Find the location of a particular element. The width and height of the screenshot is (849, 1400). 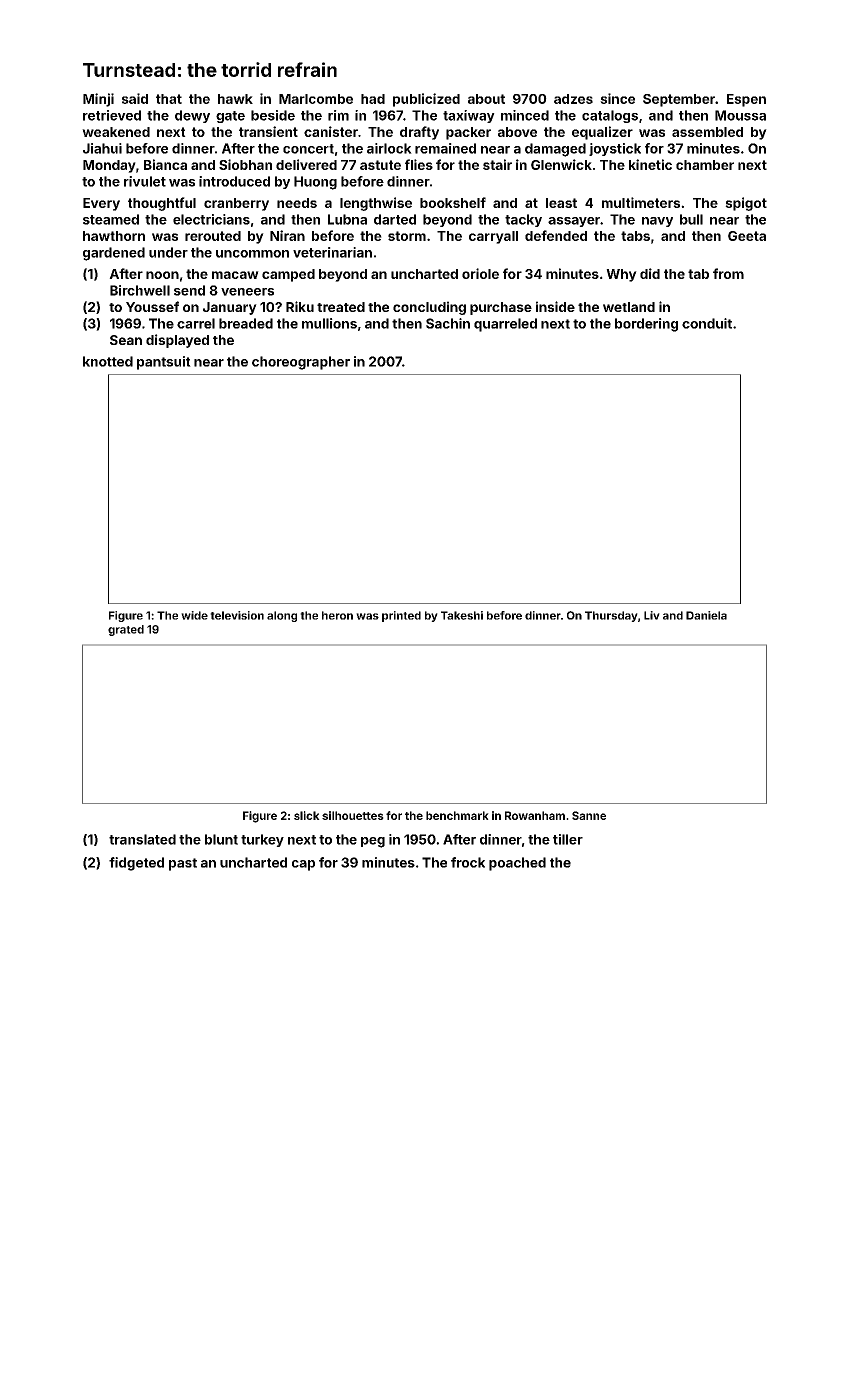

quarreled is located at coordinates (505, 325).
